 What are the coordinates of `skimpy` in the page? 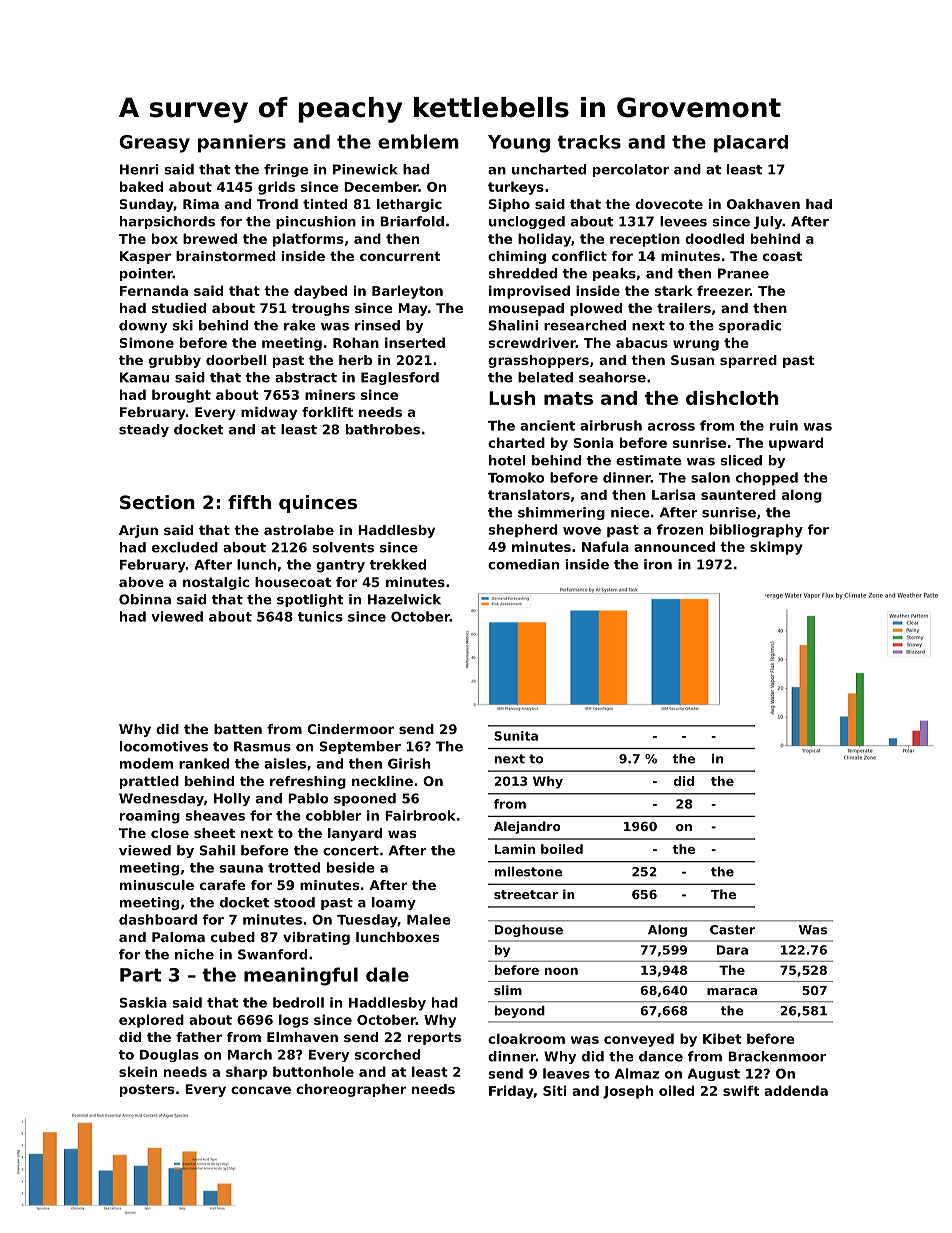 It's located at (776, 548).
